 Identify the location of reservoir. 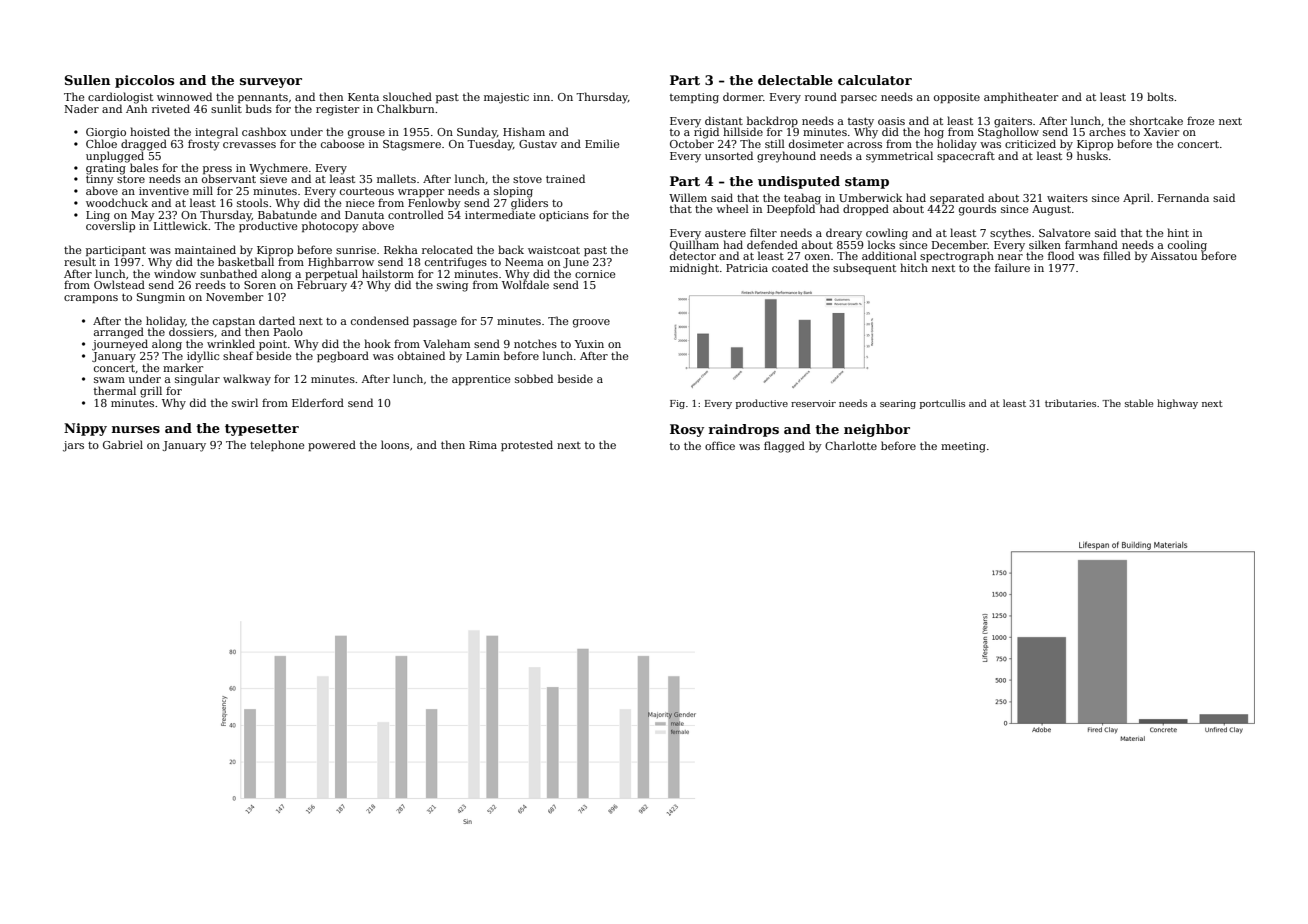
(813, 403).
